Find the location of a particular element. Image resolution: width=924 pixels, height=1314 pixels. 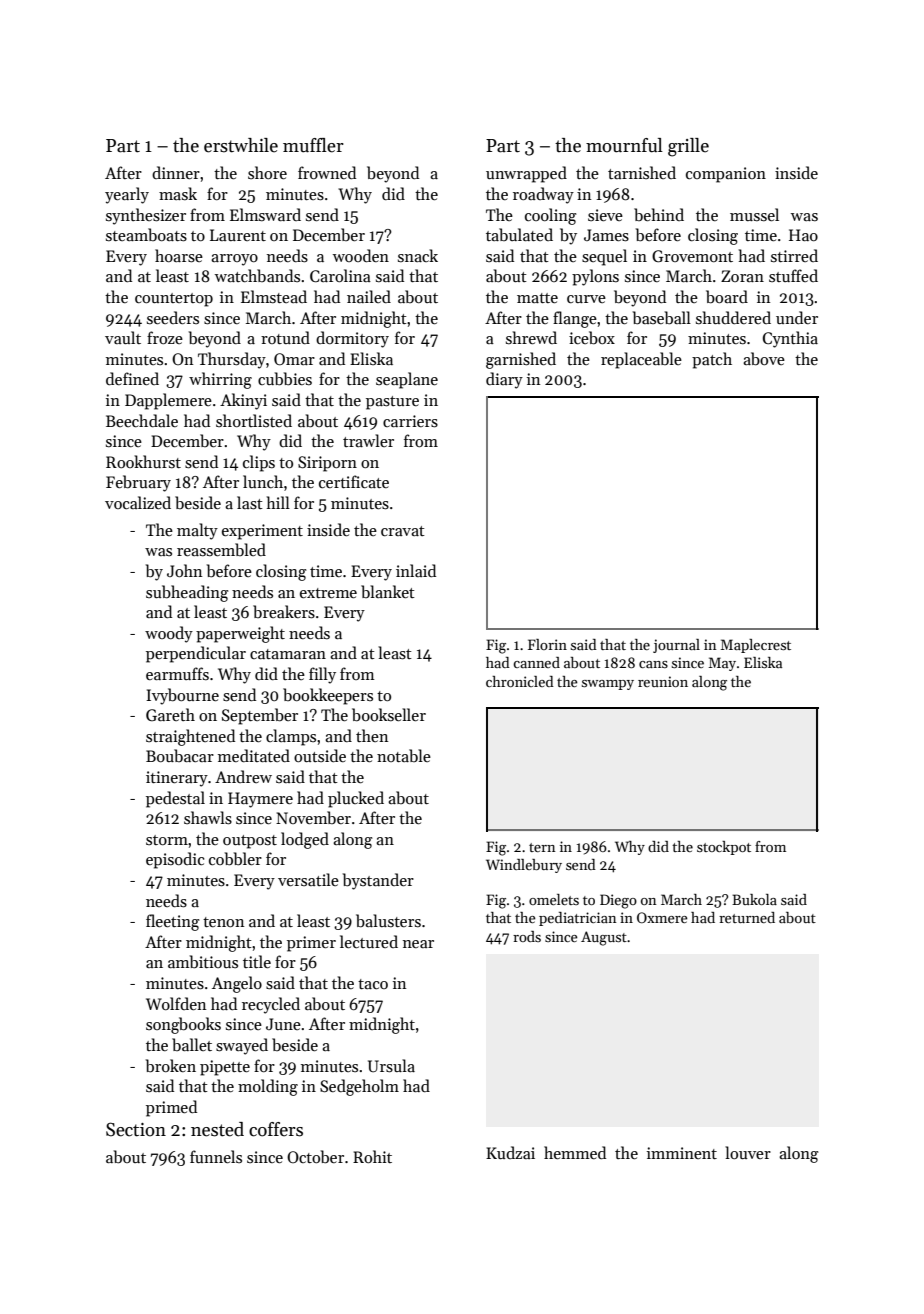

snack is located at coordinates (418, 255).
